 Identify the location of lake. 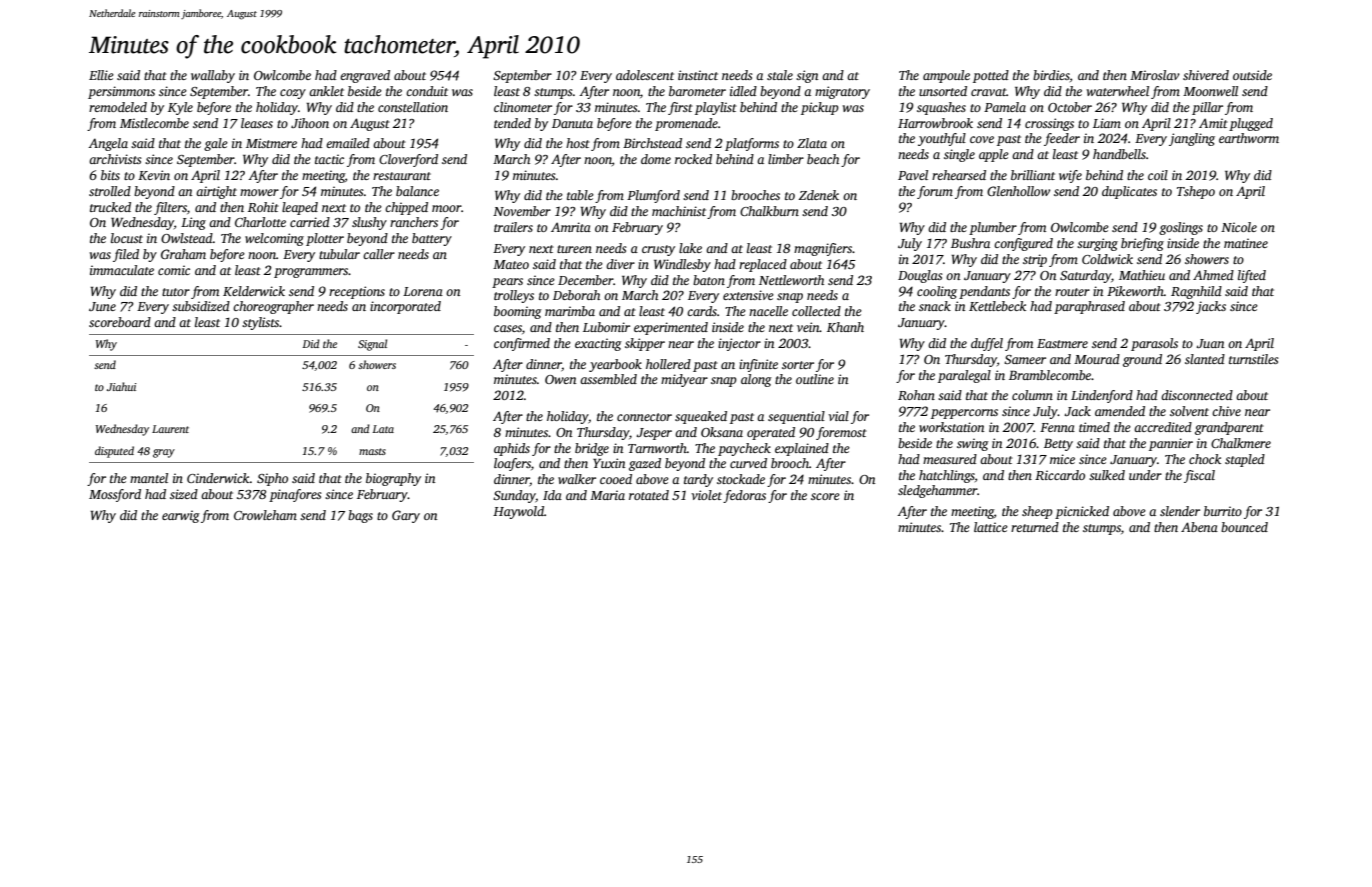
(690, 248).
